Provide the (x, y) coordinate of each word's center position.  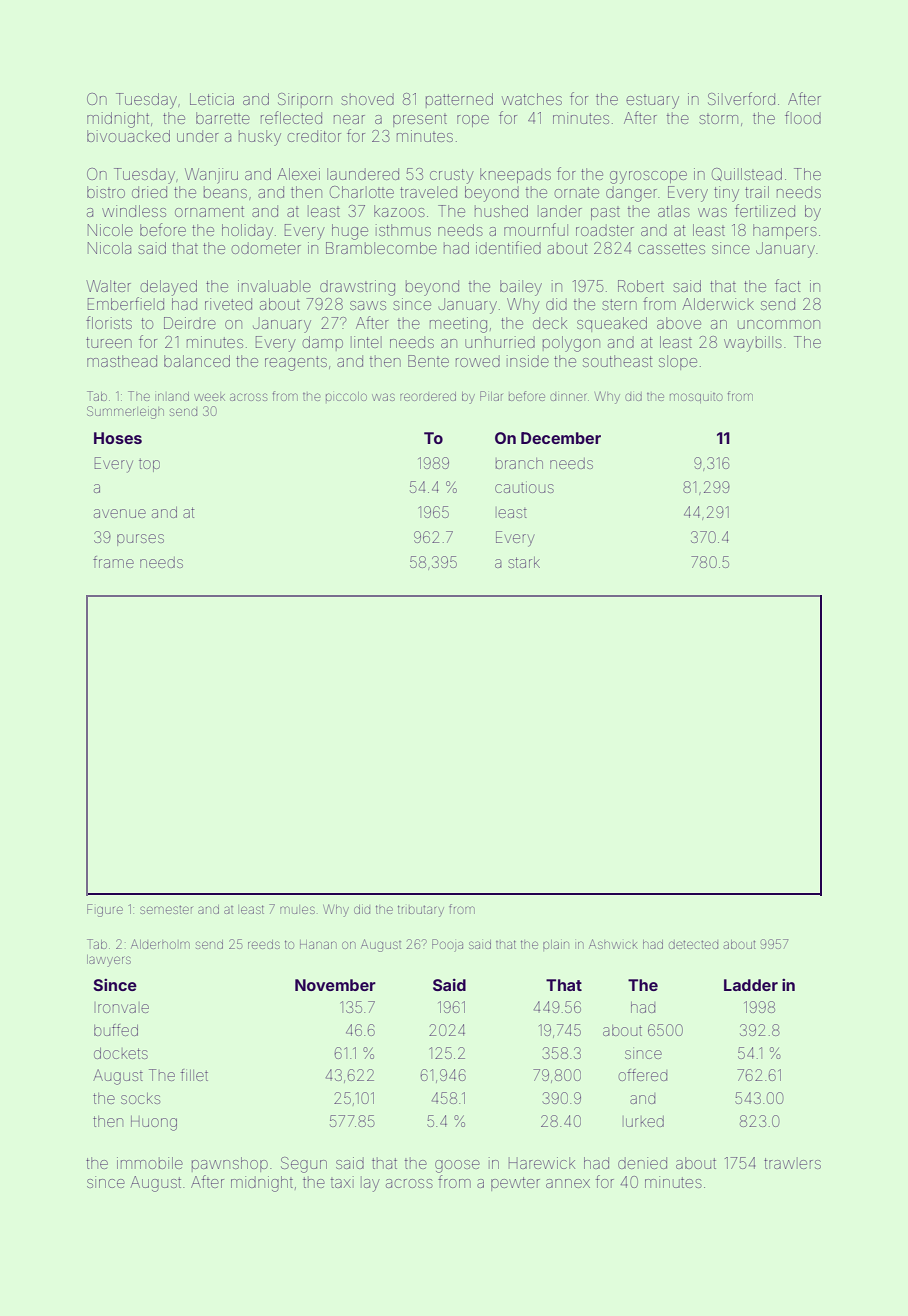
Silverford (741, 98)
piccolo (346, 396)
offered (642, 1075)
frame (113, 562)
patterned (459, 100)
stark (524, 562)
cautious (524, 487)
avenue (120, 513)
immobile (150, 1163)
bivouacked (128, 136)
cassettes (671, 248)
